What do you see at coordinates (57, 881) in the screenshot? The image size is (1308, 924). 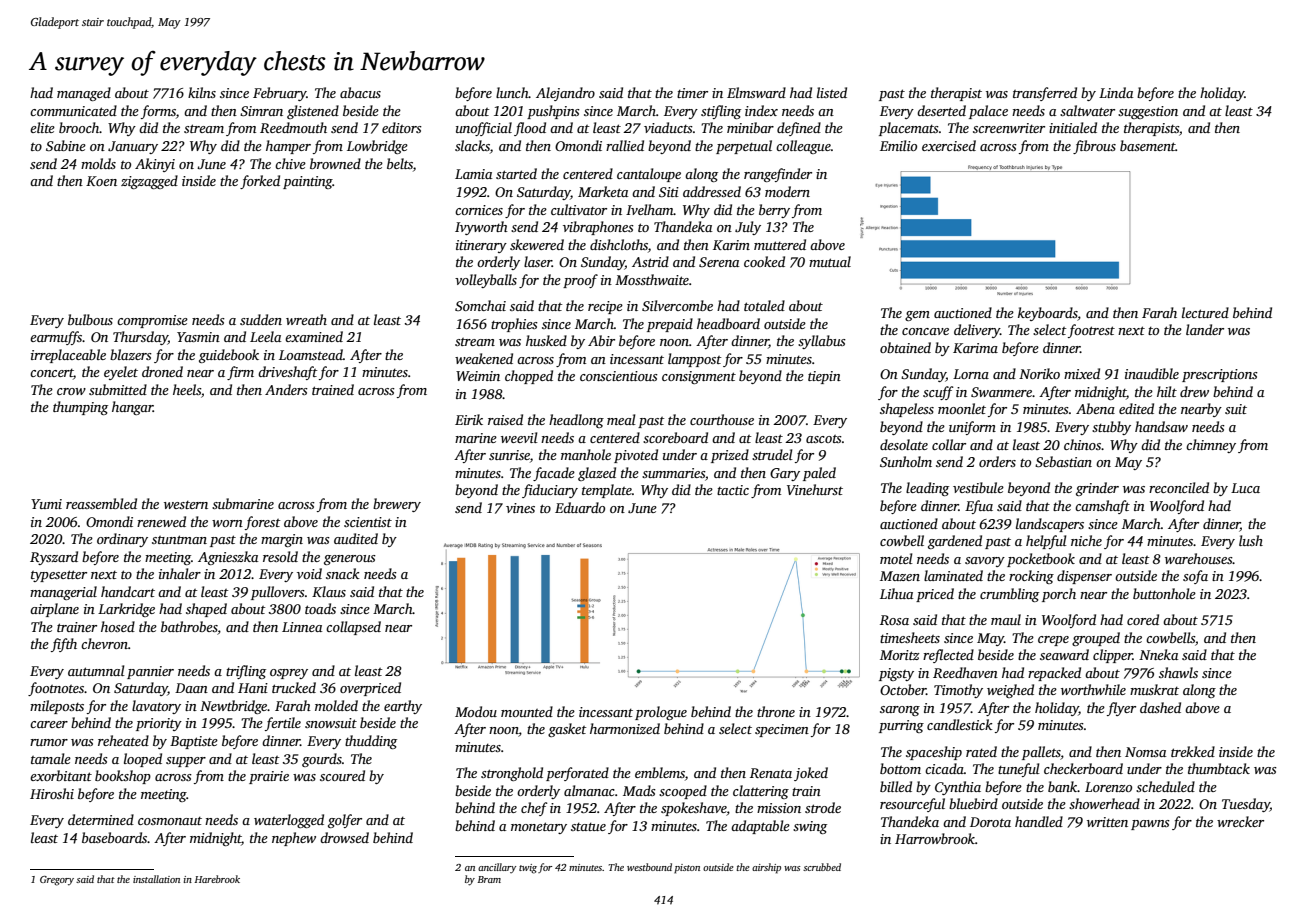 I see `Gregory` at bounding box center [57, 881].
